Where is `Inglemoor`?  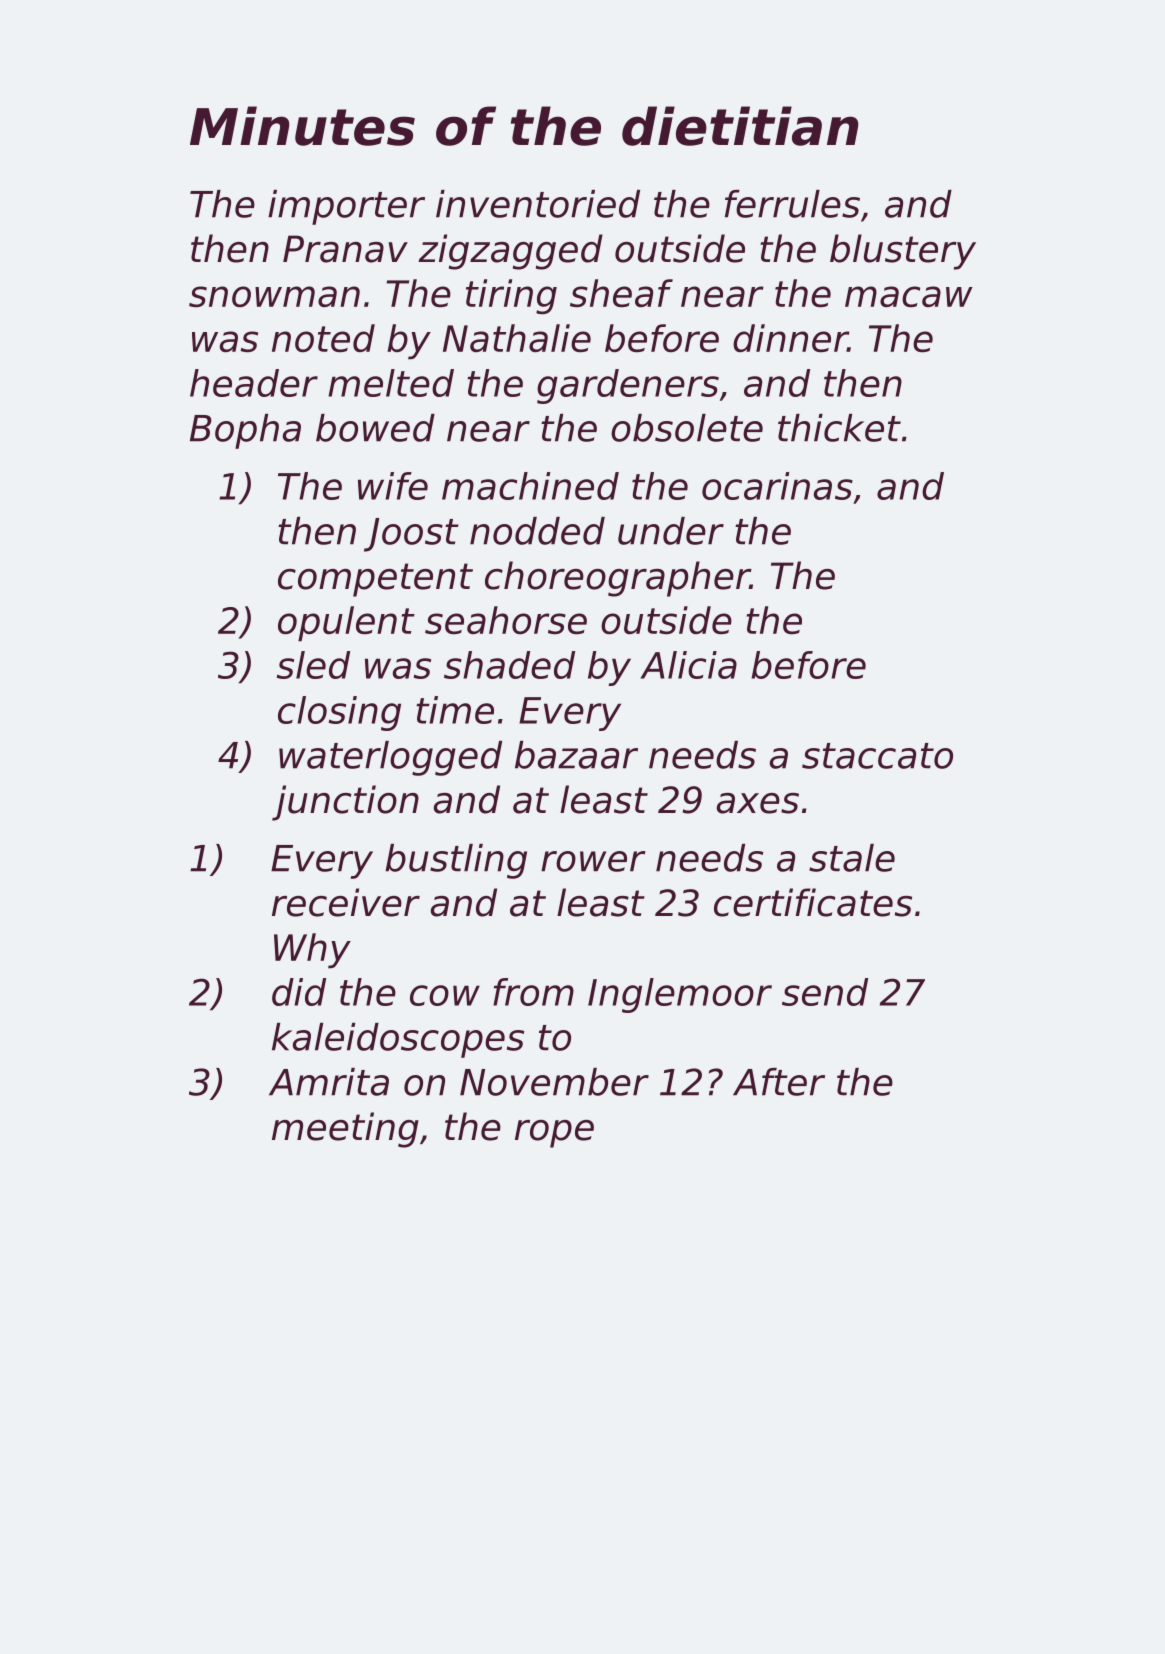 Inglemoor is located at coordinates (680, 995).
